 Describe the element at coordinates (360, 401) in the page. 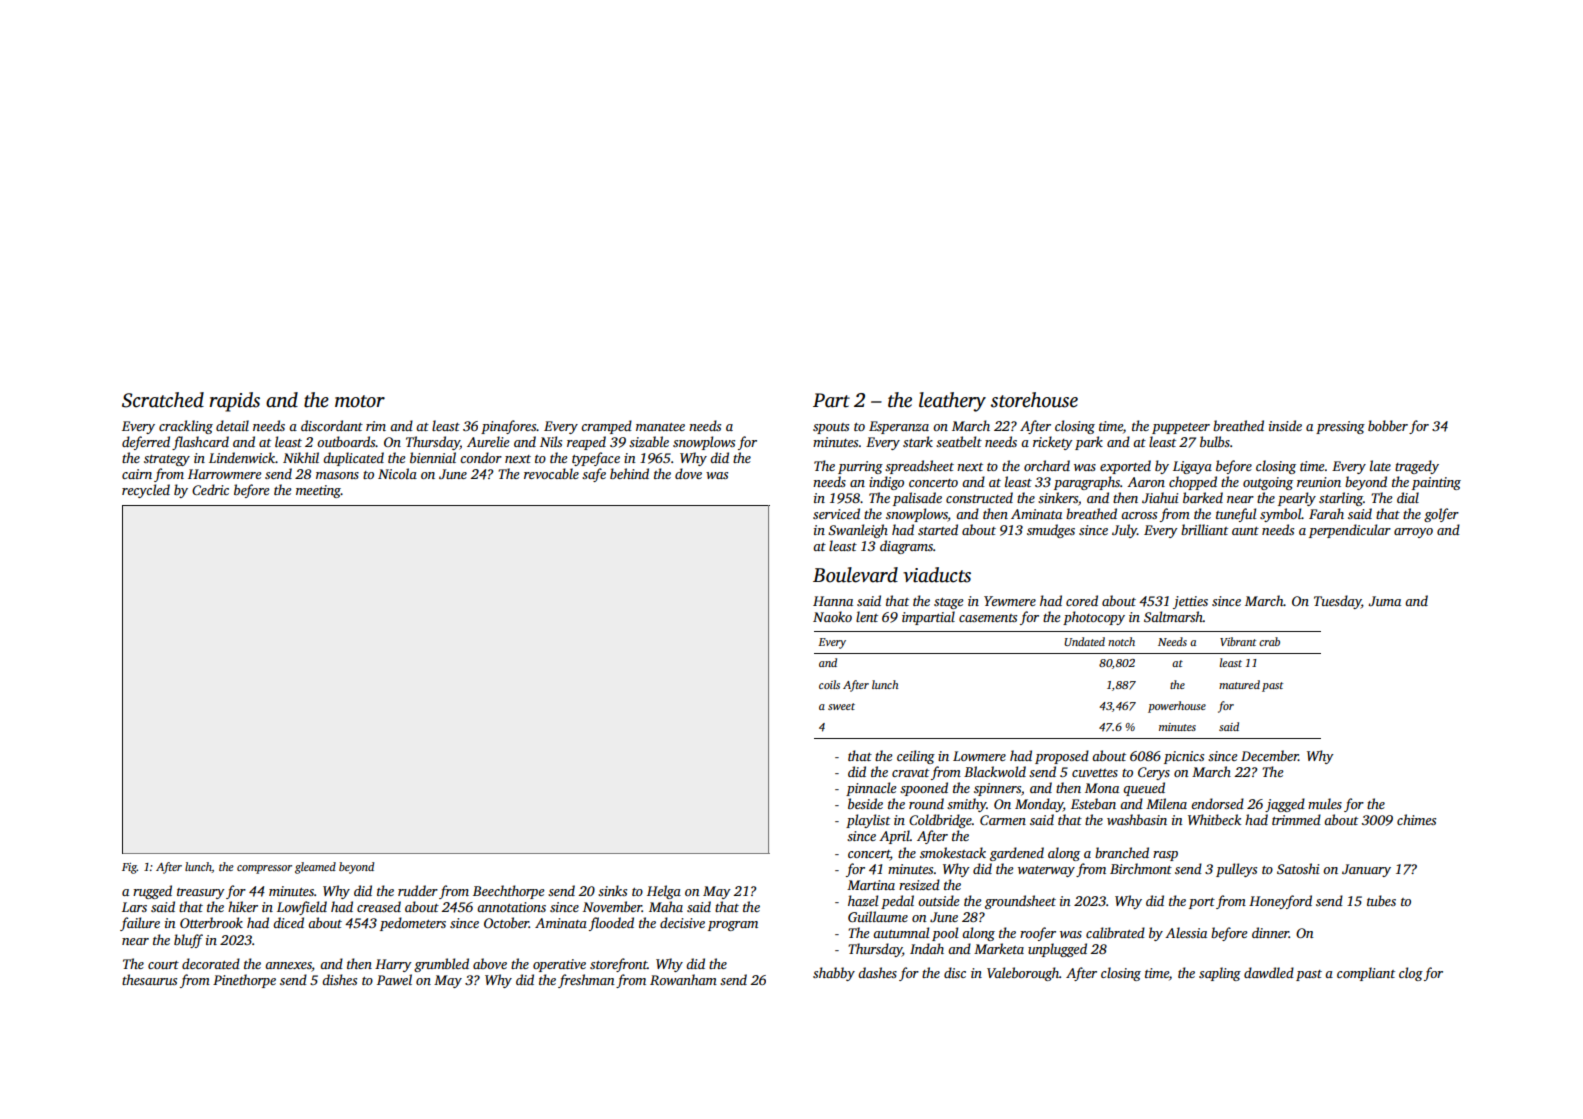

I see `motor` at that location.
